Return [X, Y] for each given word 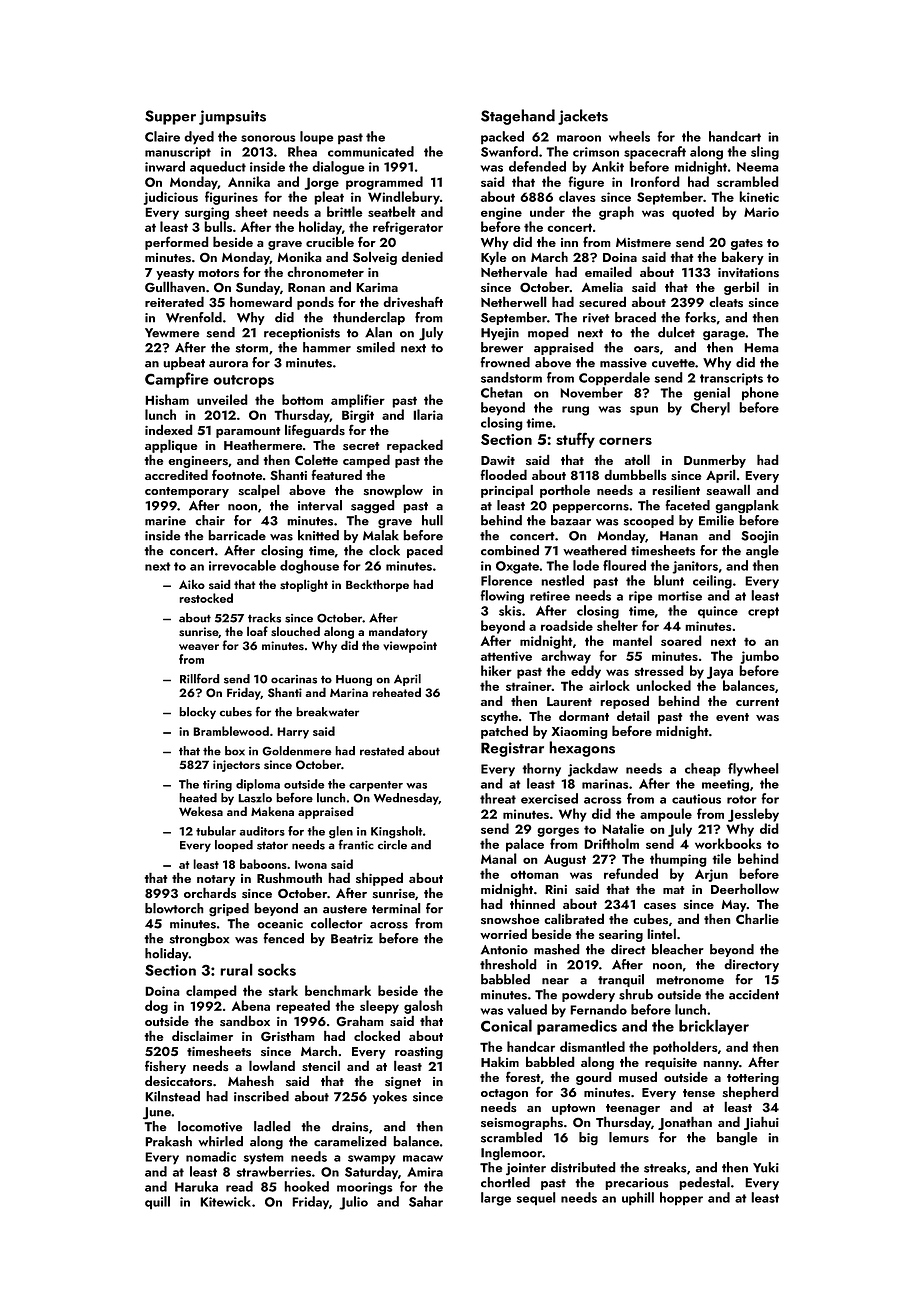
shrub [636, 994]
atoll [637, 459]
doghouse [309, 567]
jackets [583, 117]
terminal [396, 908]
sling [765, 153]
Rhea [302, 151]
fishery [165, 1067]
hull [432, 520]
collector [337, 923]
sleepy [379, 1007]
